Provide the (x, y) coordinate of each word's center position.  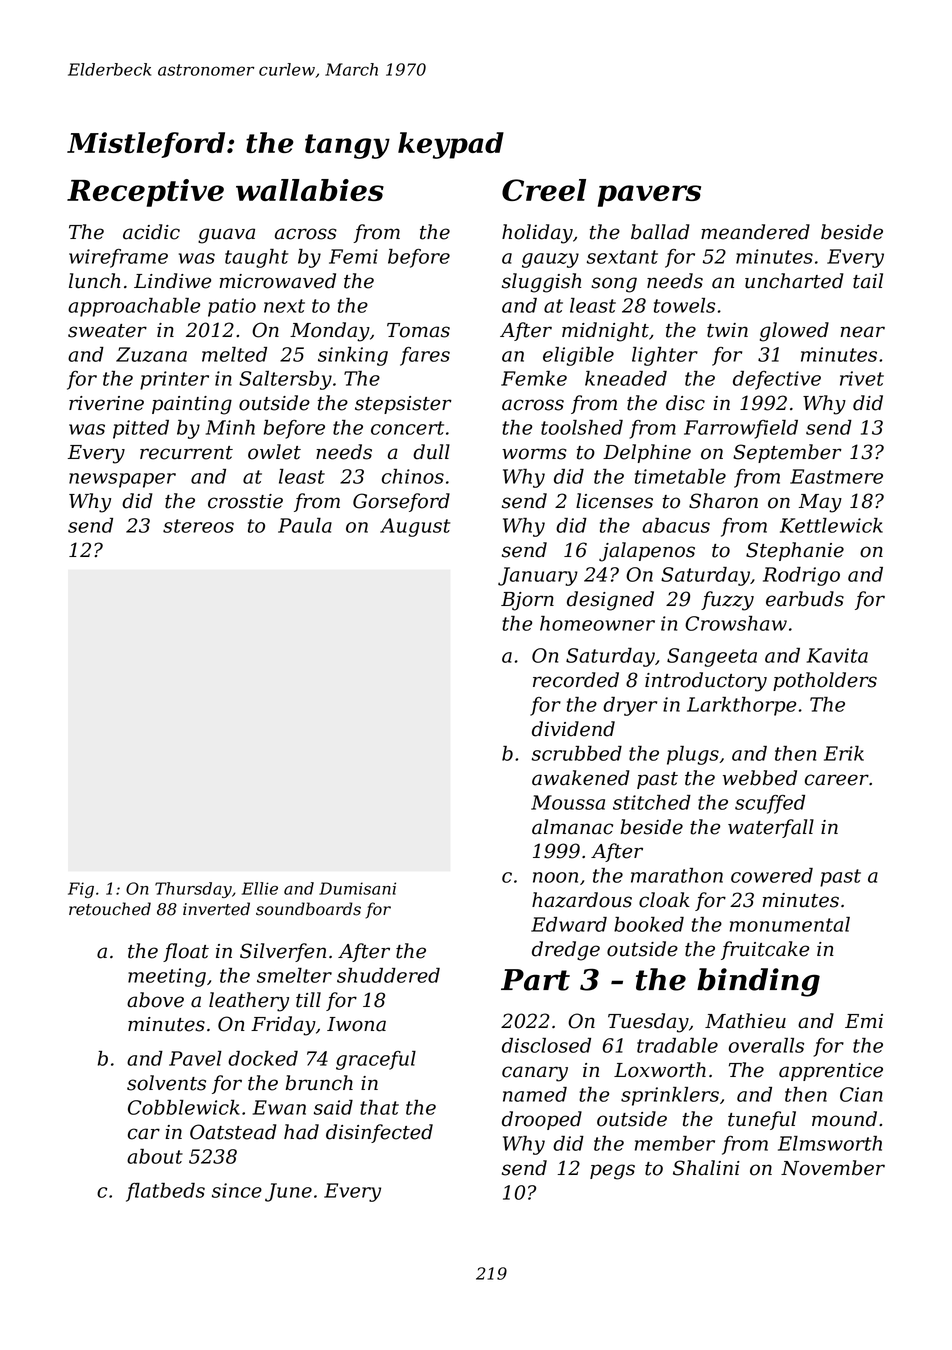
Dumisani (357, 888)
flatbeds (165, 1192)
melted (234, 354)
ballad (660, 232)
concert (407, 428)
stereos (198, 526)
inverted (216, 909)
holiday (537, 234)
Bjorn (527, 601)
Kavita (837, 655)
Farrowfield (741, 429)
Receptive (145, 193)
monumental (790, 924)
